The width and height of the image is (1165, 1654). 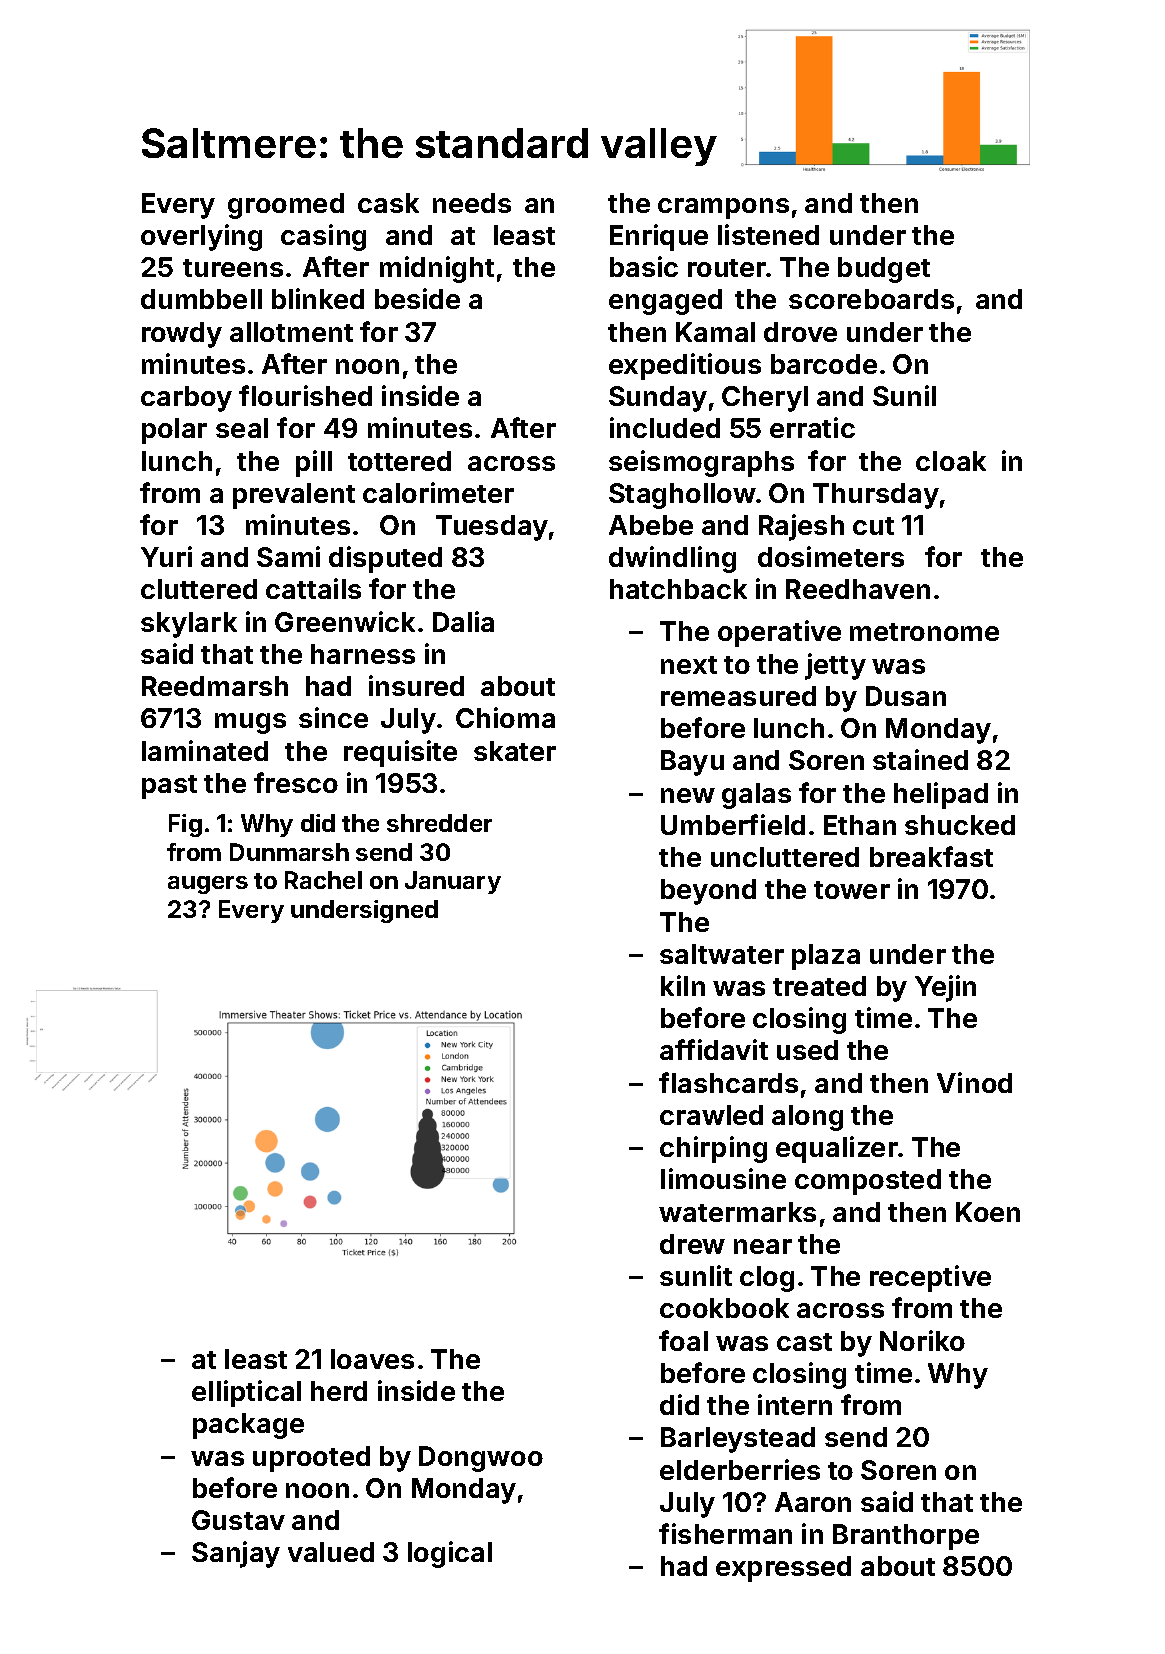 What do you see at coordinates (871, 299) in the image?
I see `scoreboards` at bounding box center [871, 299].
